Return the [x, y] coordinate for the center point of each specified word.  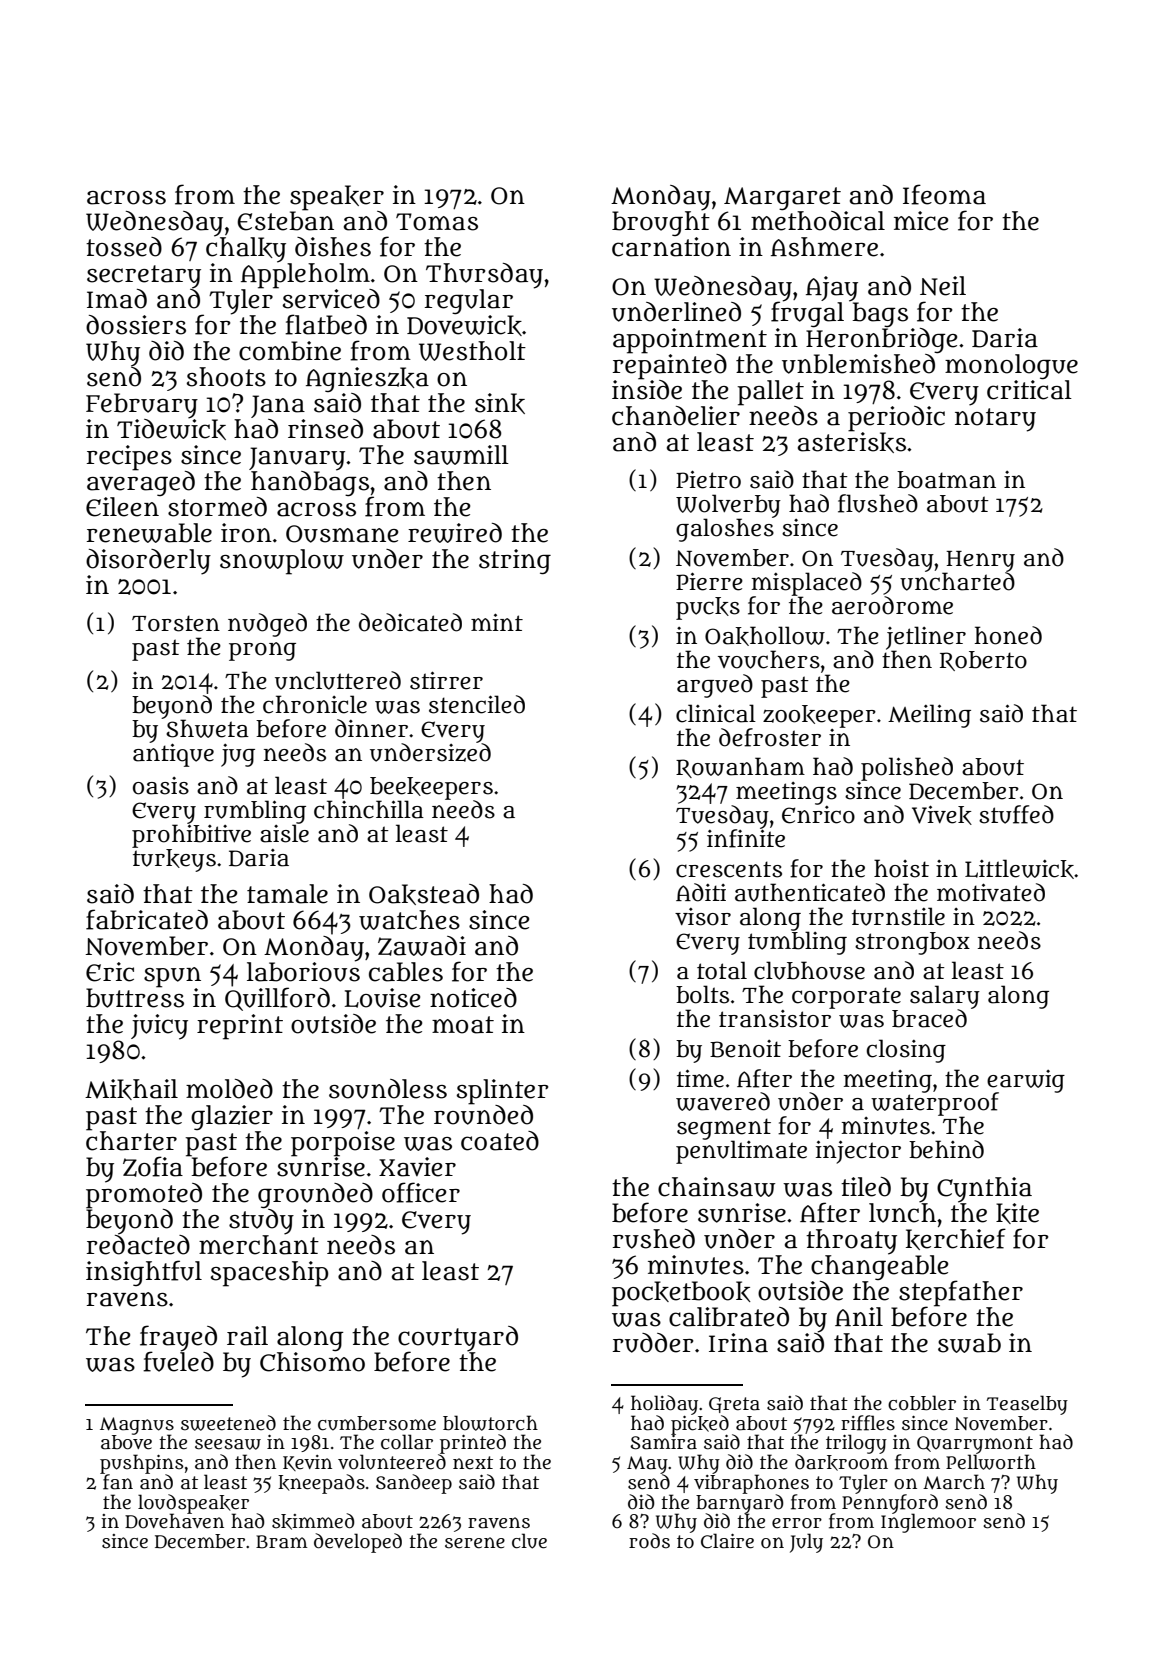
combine [290, 351]
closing [906, 1051]
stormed [217, 507]
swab [969, 1343]
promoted [144, 1196]
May [647, 1465]
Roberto [983, 661]
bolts [702, 994]
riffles [868, 1423]
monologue [1011, 366]
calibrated [729, 1317]
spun [172, 977]
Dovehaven [174, 1521]
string [515, 561]
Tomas [437, 222]
